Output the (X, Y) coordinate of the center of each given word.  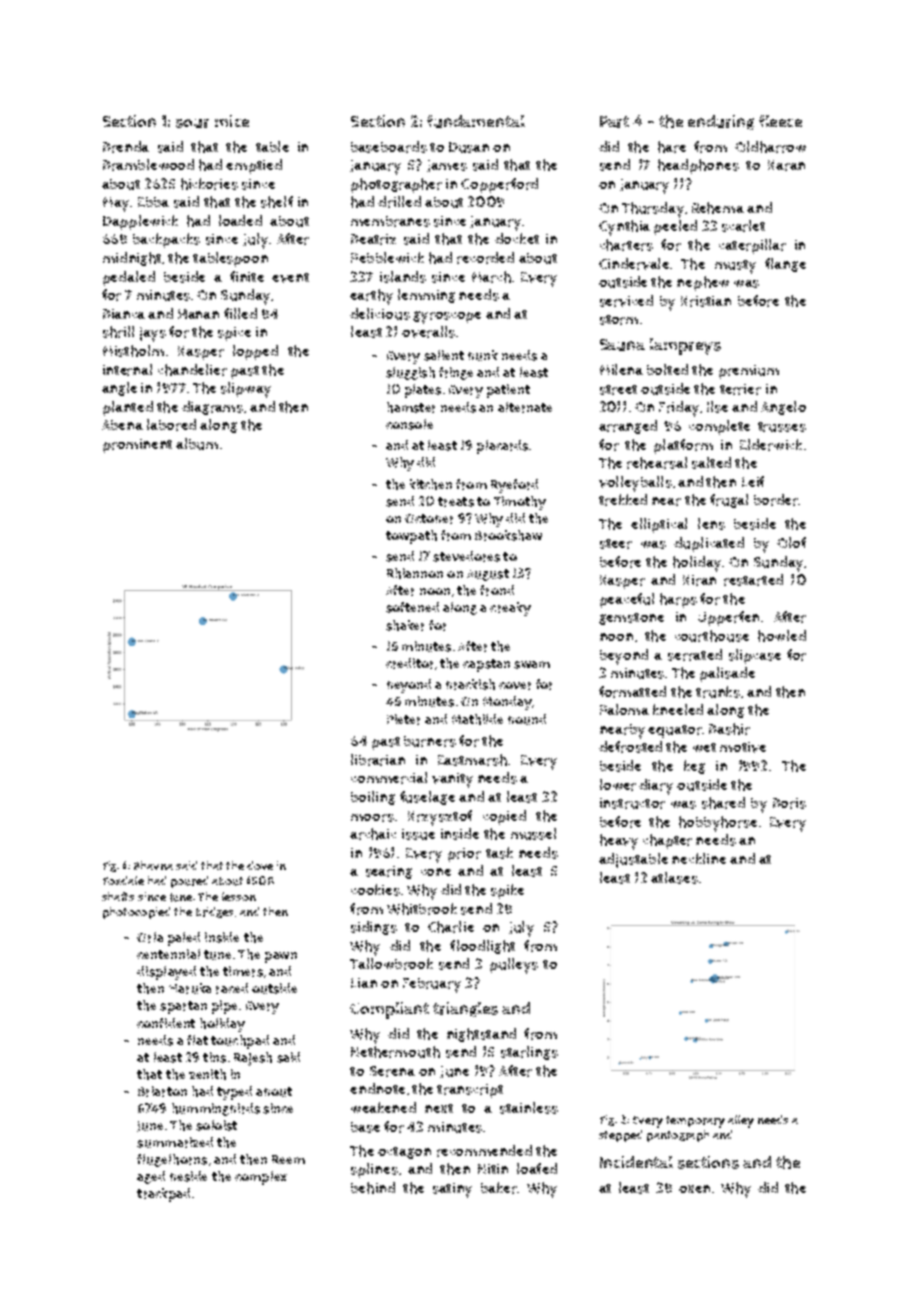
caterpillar (752, 246)
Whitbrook (422, 909)
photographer (396, 185)
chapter (667, 841)
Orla (150, 937)
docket (517, 238)
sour (192, 123)
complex (261, 1178)
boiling (373, 798)
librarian (378, 760)
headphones (698, 166)
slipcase (755, 656)
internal (127, 370)
